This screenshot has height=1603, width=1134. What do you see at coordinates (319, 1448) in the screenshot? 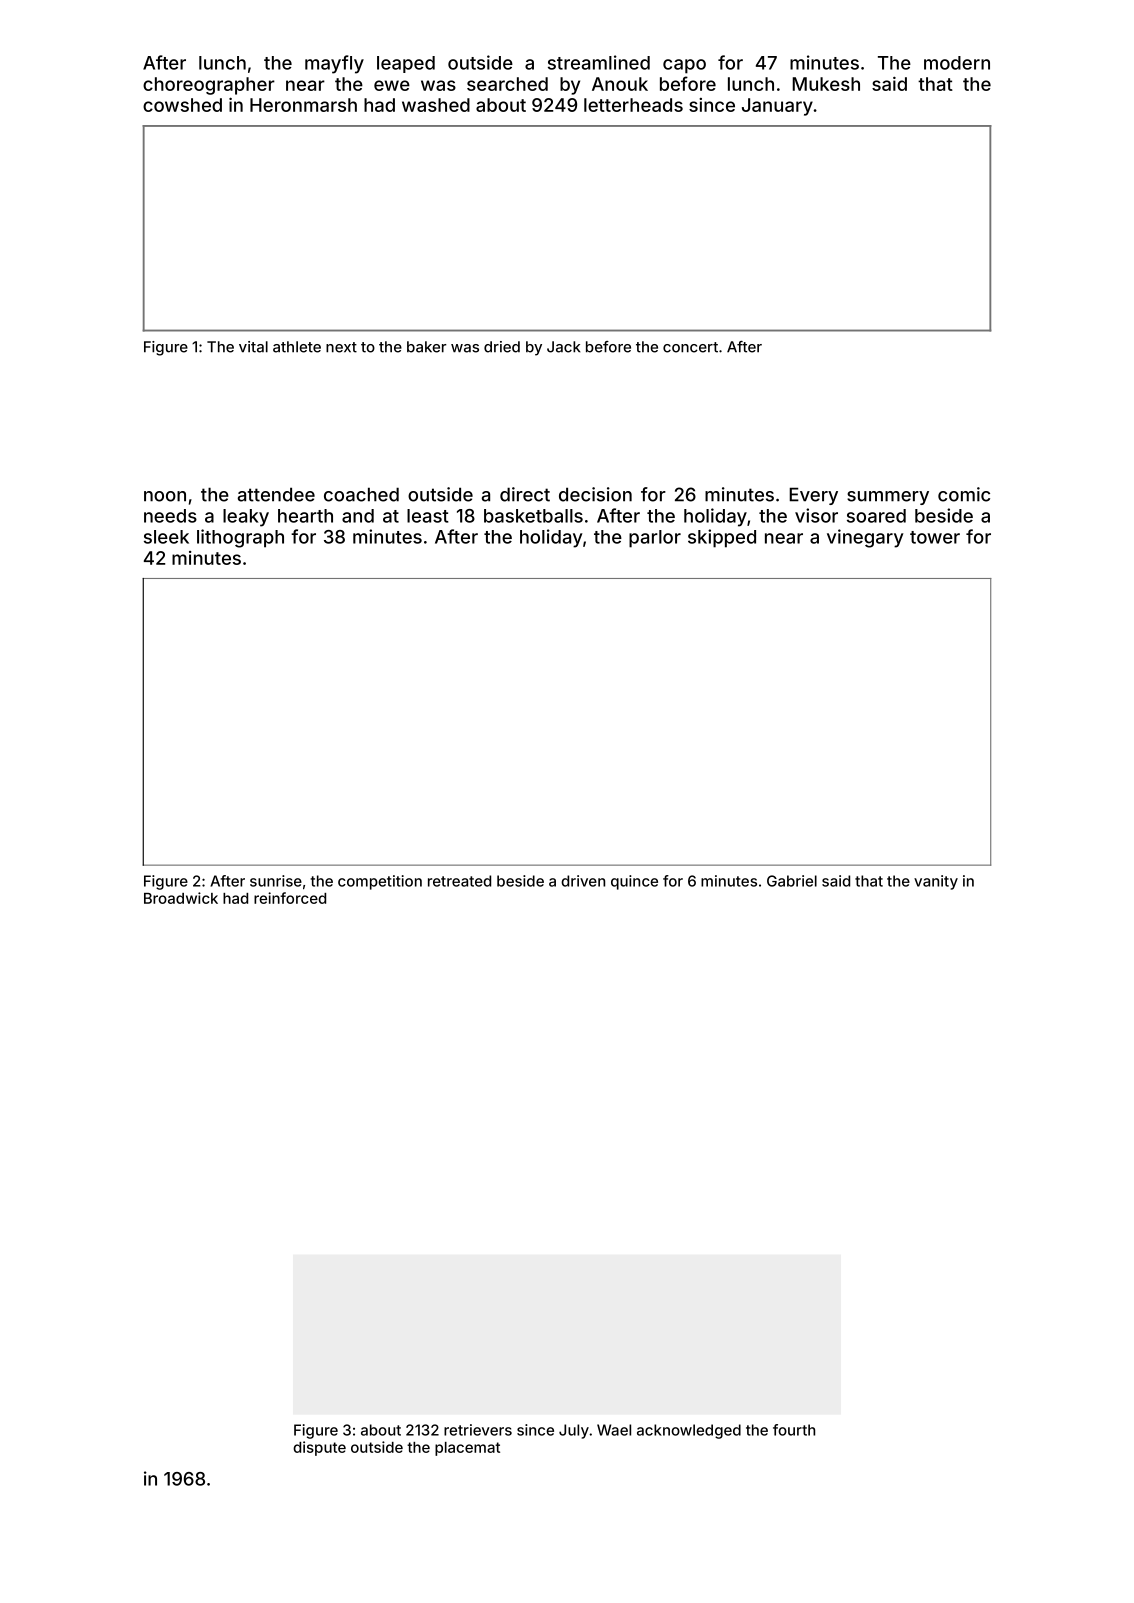
I see `dispute` at bounding box center [319, 1448].
